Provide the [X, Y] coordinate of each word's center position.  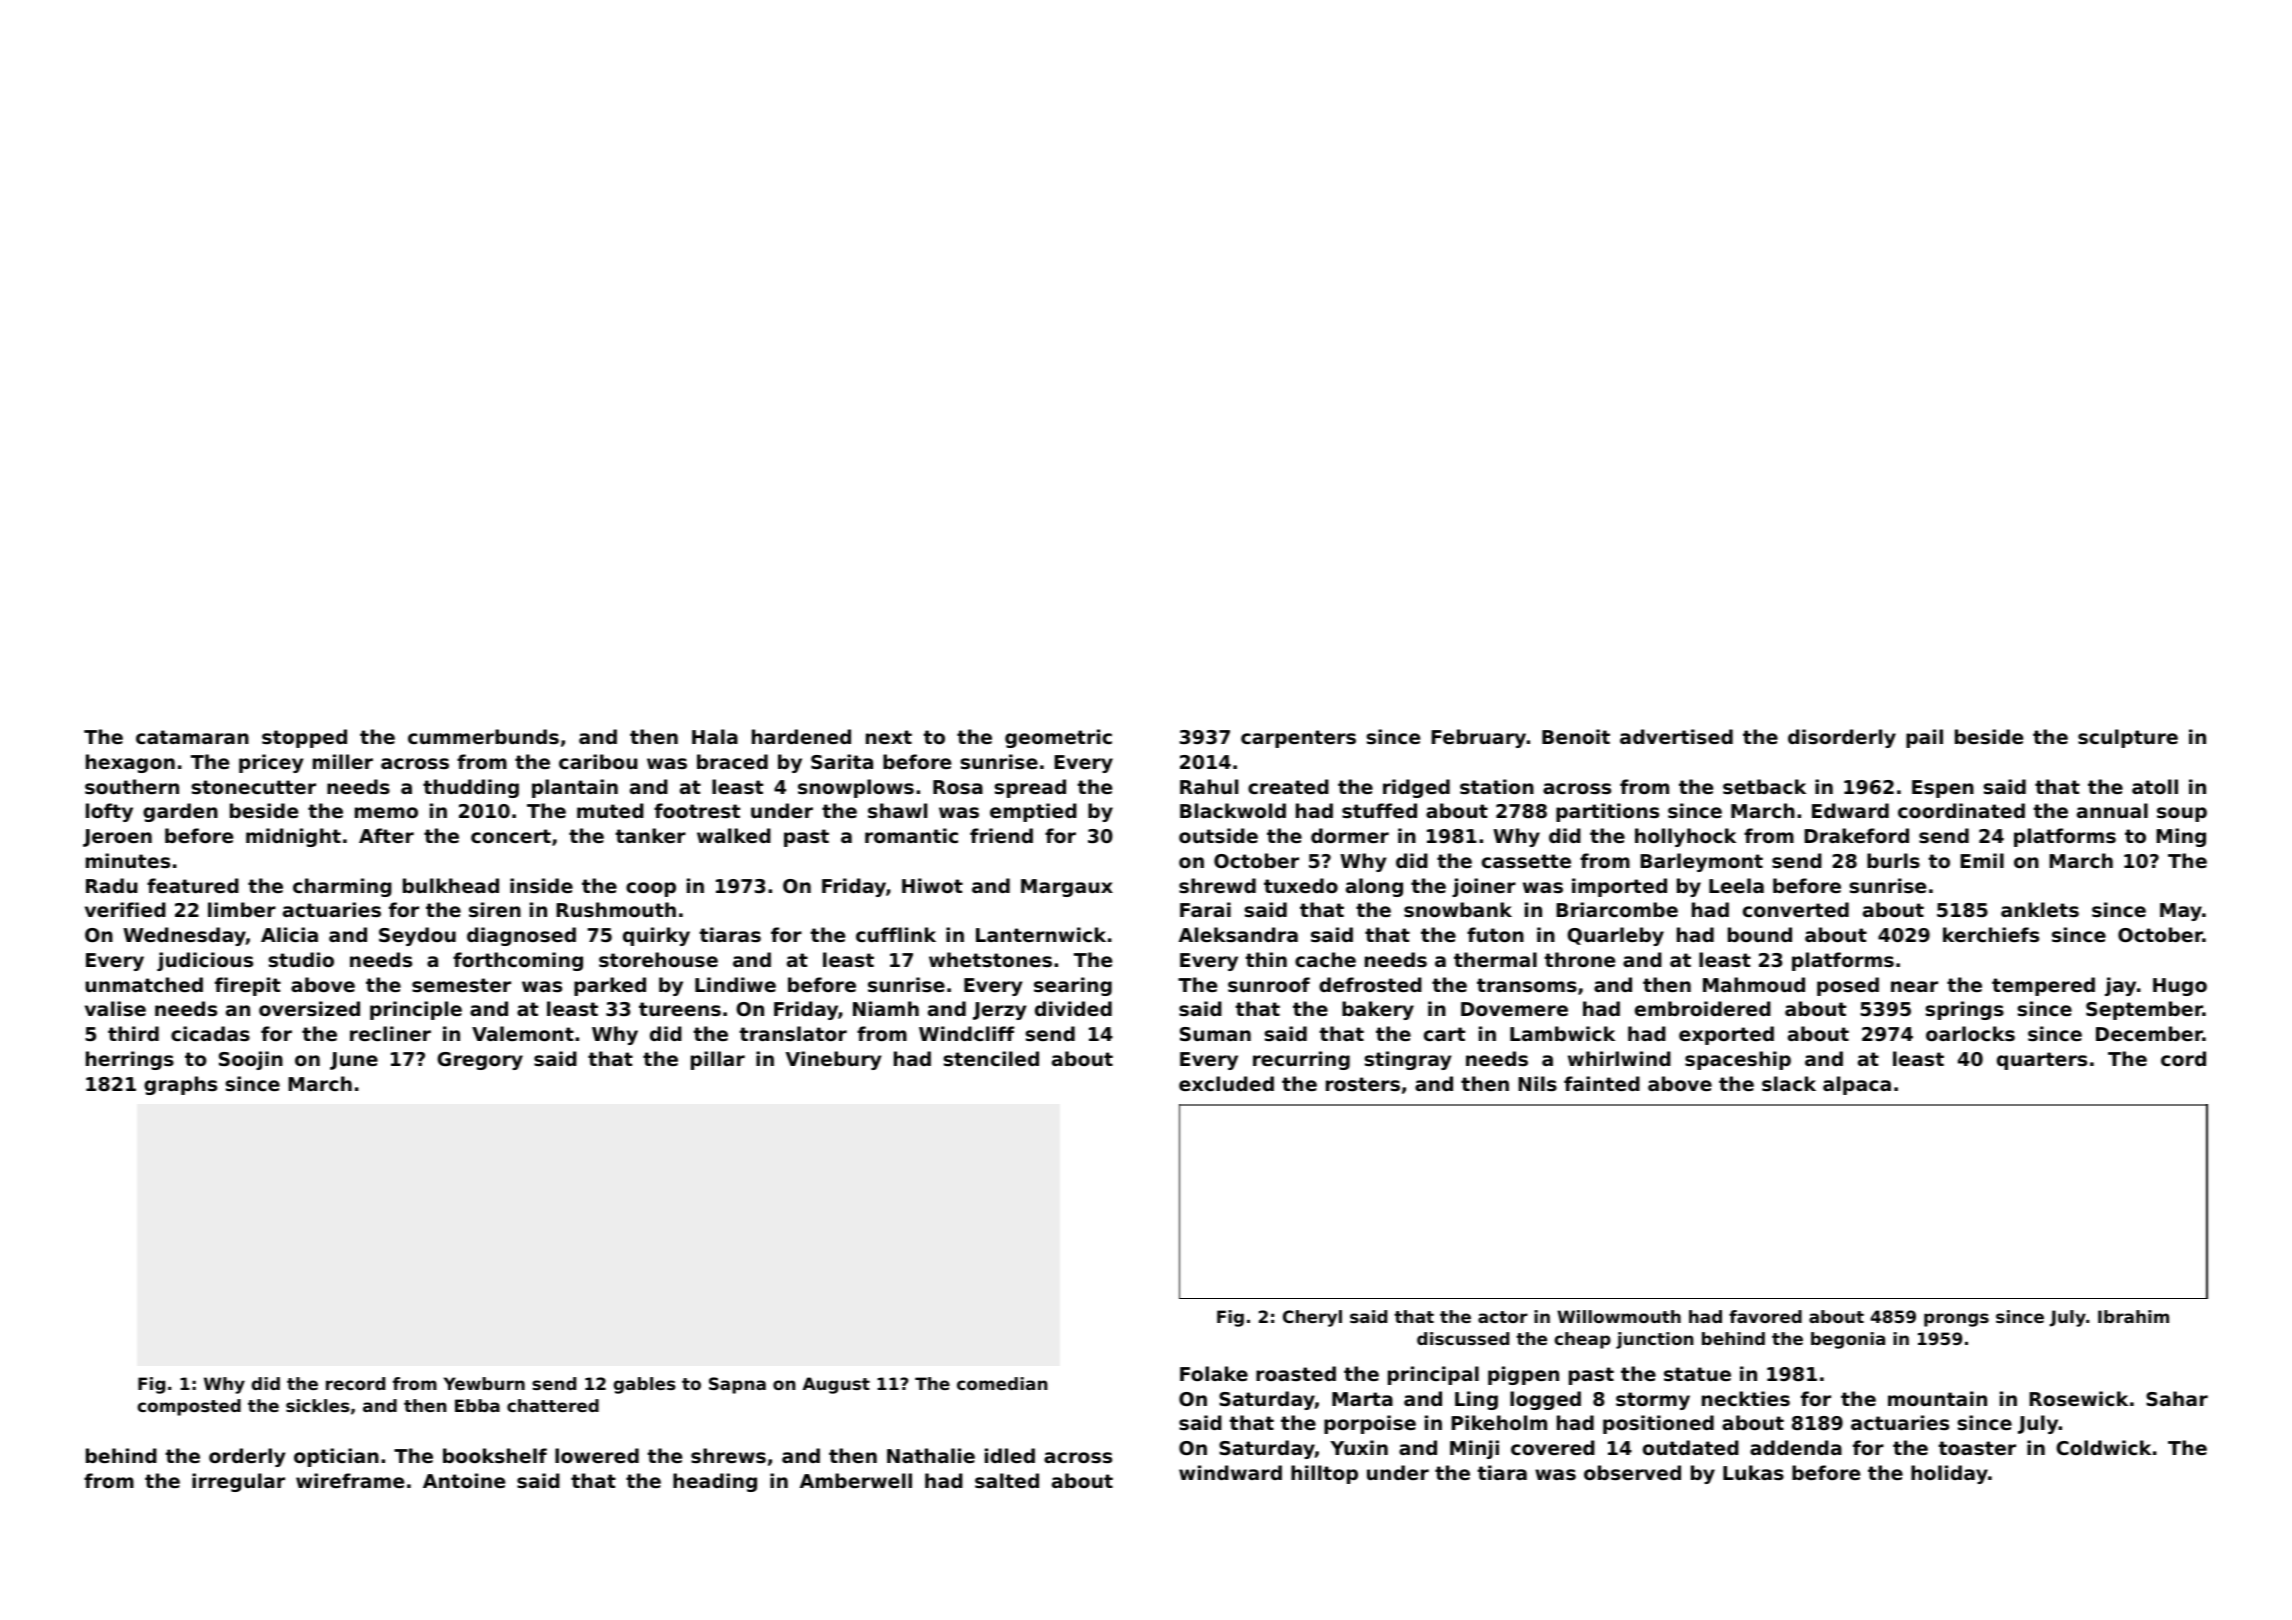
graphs [180, 1085]
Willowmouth [1619, 1316]
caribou [598, 761]
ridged [1416, 788]
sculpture [2128, 738]
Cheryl [1312, 1318]
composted [189, 1407]
